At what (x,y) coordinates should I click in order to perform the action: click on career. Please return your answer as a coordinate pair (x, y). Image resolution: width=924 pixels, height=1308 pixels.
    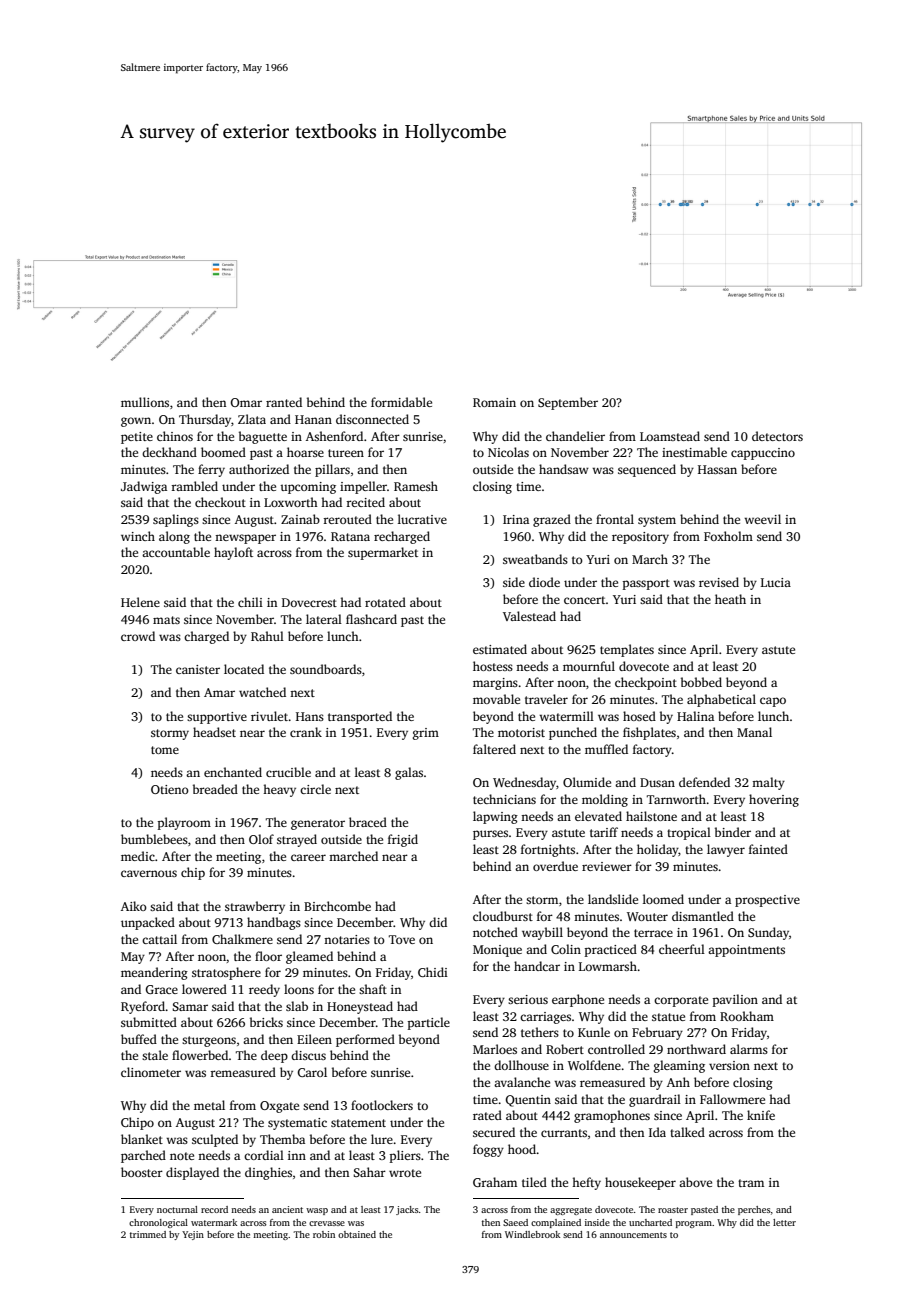
    Looking at the image, I should click on (308, 857).
